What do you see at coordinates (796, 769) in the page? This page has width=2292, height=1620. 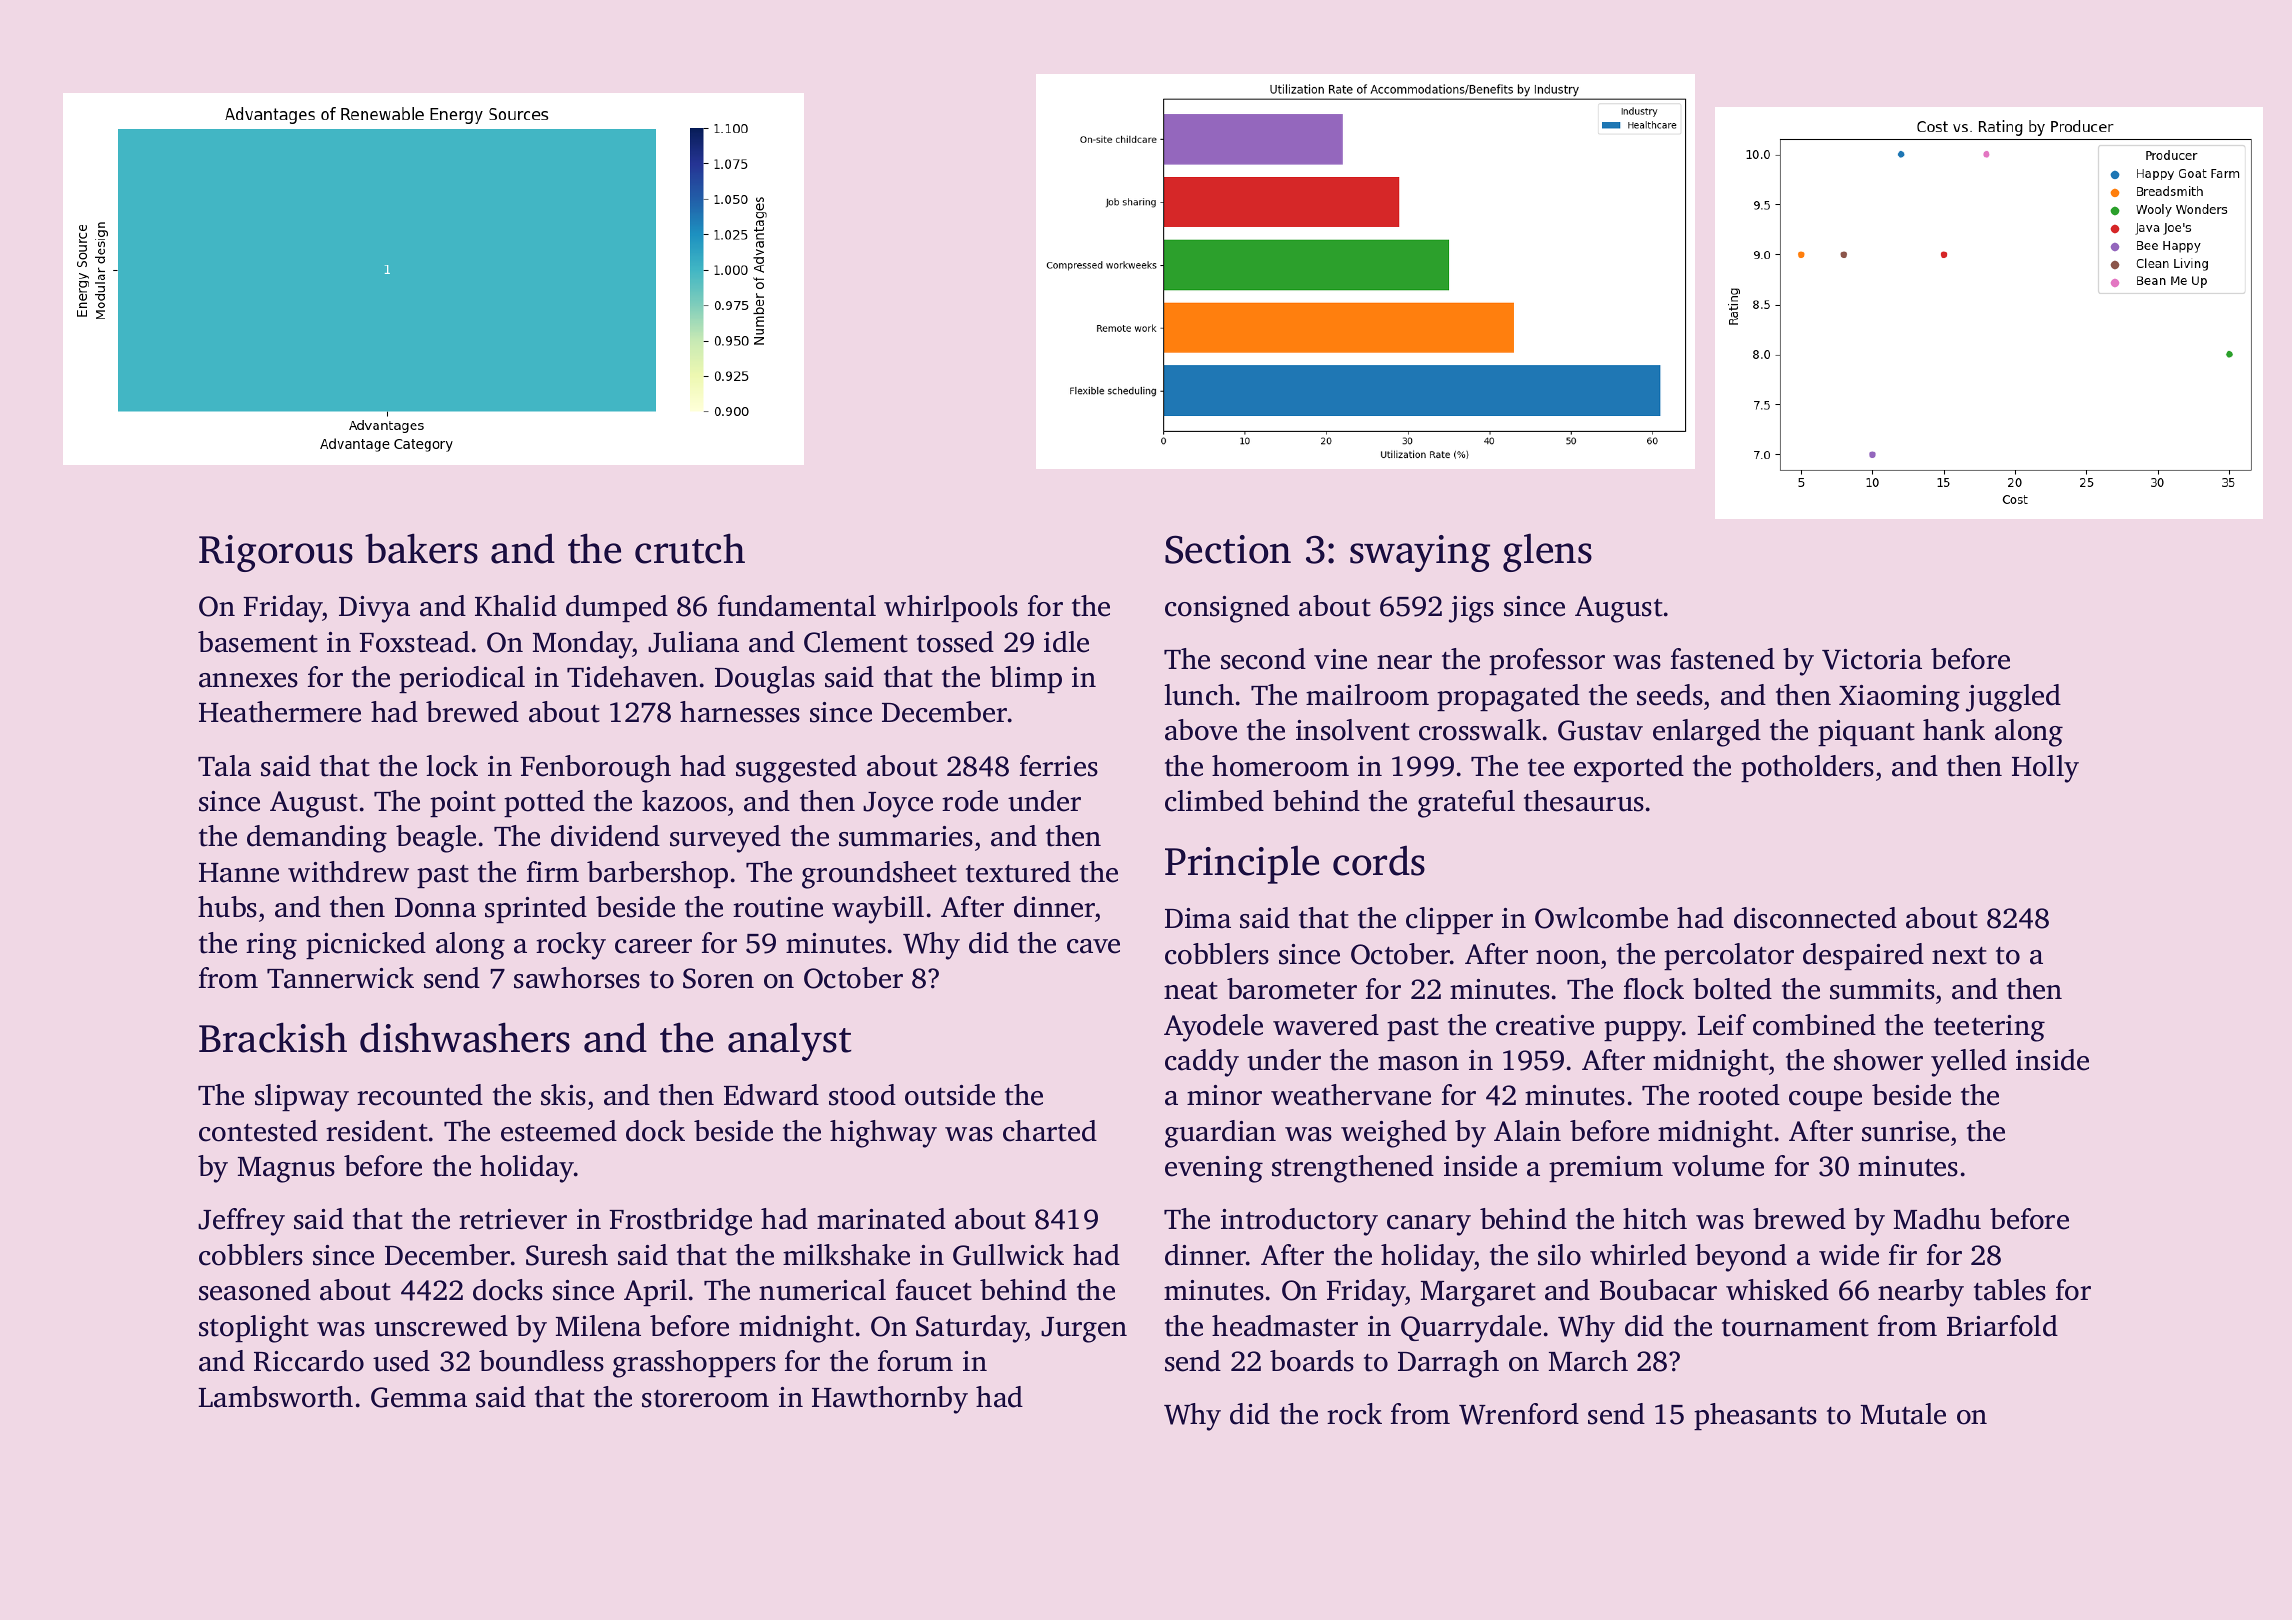 I see `suggested` at bounding box center [796, 769].
